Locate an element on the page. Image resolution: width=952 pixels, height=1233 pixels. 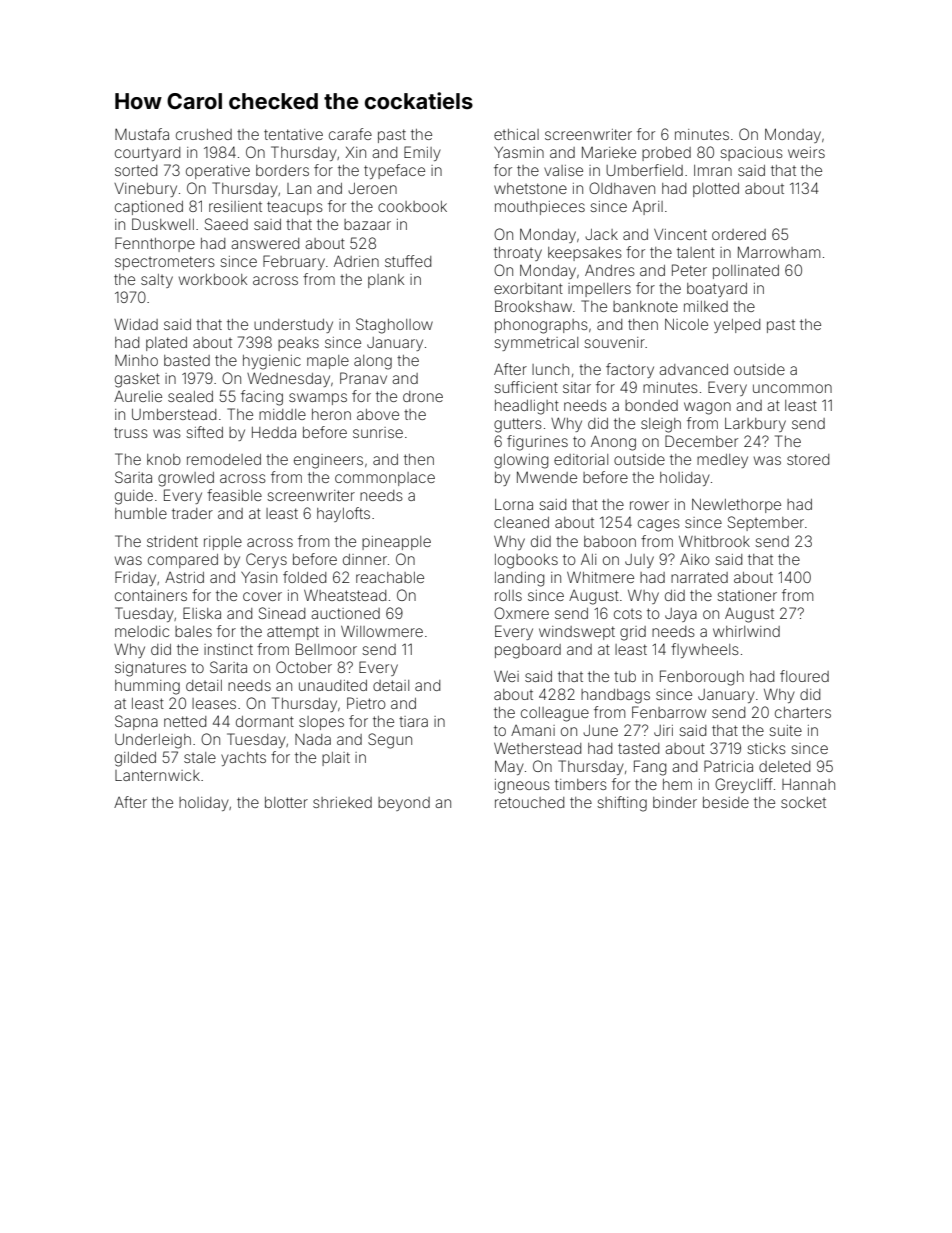
captioned is located at coordinates (149, 208).
